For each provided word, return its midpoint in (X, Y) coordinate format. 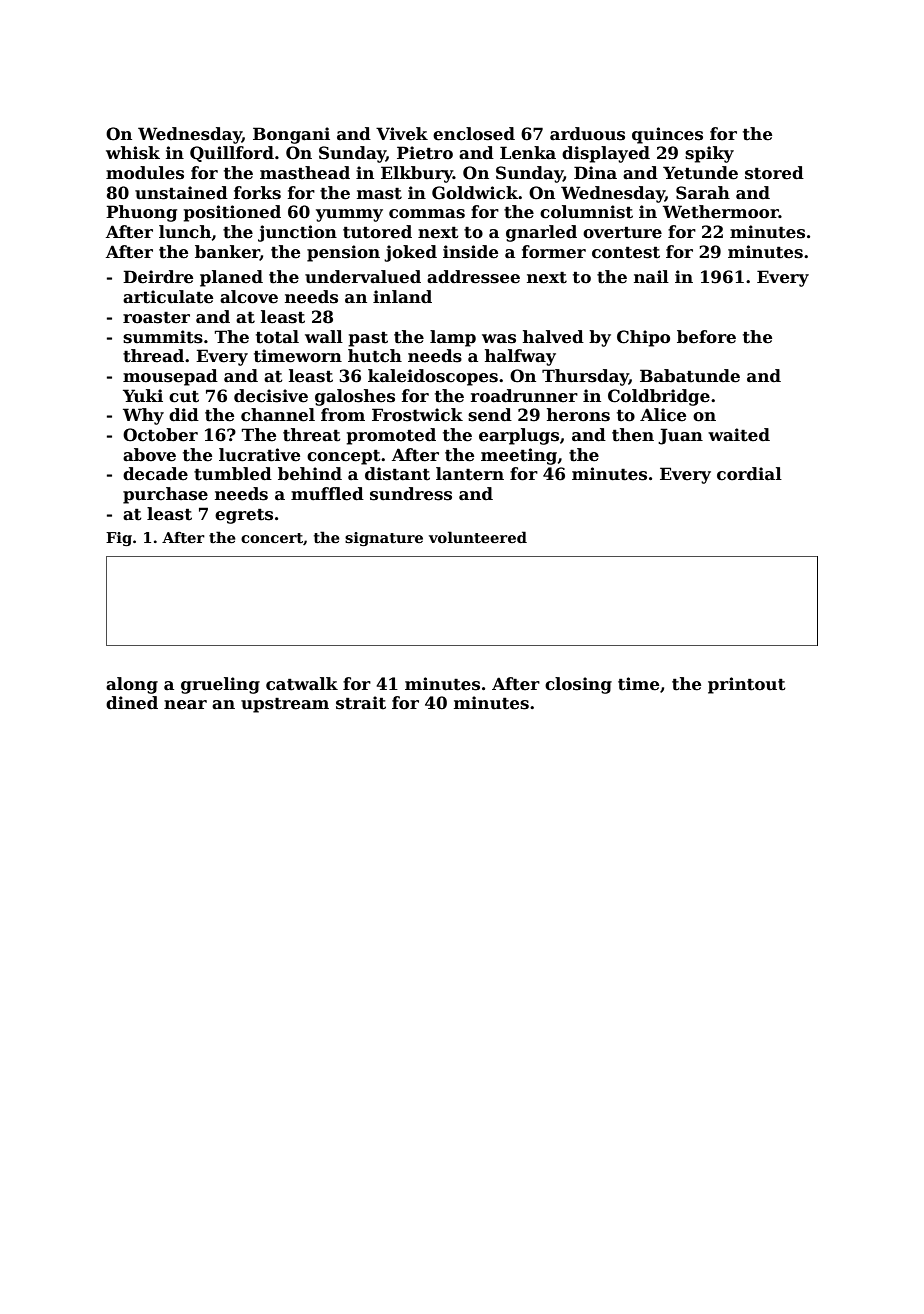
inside (470, 252)
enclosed (474, 134)
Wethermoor (721, 212)
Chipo (643, 338)
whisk (133, 153)
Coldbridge (659, 397)
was (499, 339)
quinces (667, 135)
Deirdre (158, 277)
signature (384, 539)
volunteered (478, 537)
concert (272, 538)
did (184, 415)
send (490, 415)
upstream (285, 705)
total (277, 337)
